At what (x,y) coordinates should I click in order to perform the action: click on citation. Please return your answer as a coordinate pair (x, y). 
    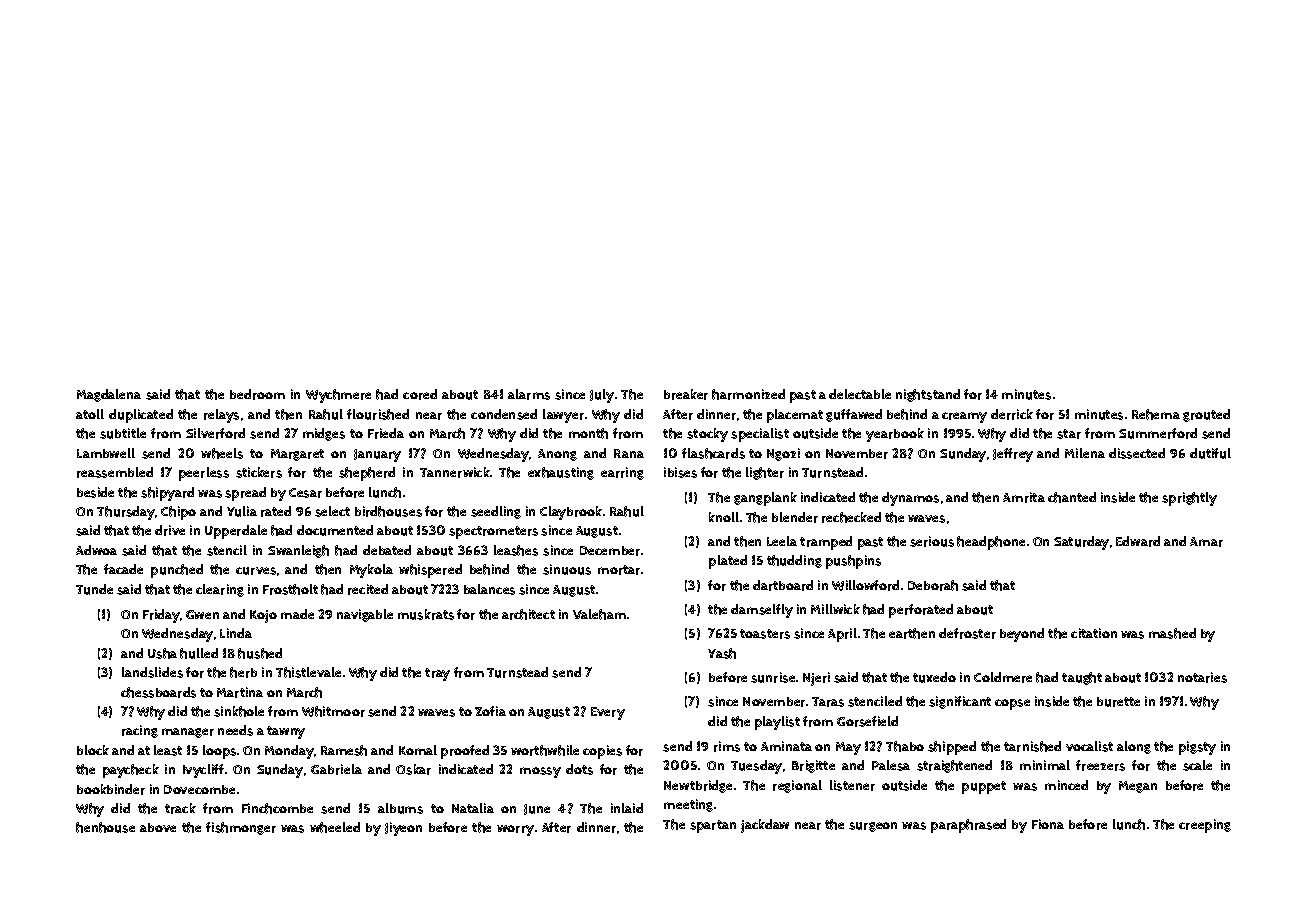
    Looking at the image, I should click on (1094, 633).
